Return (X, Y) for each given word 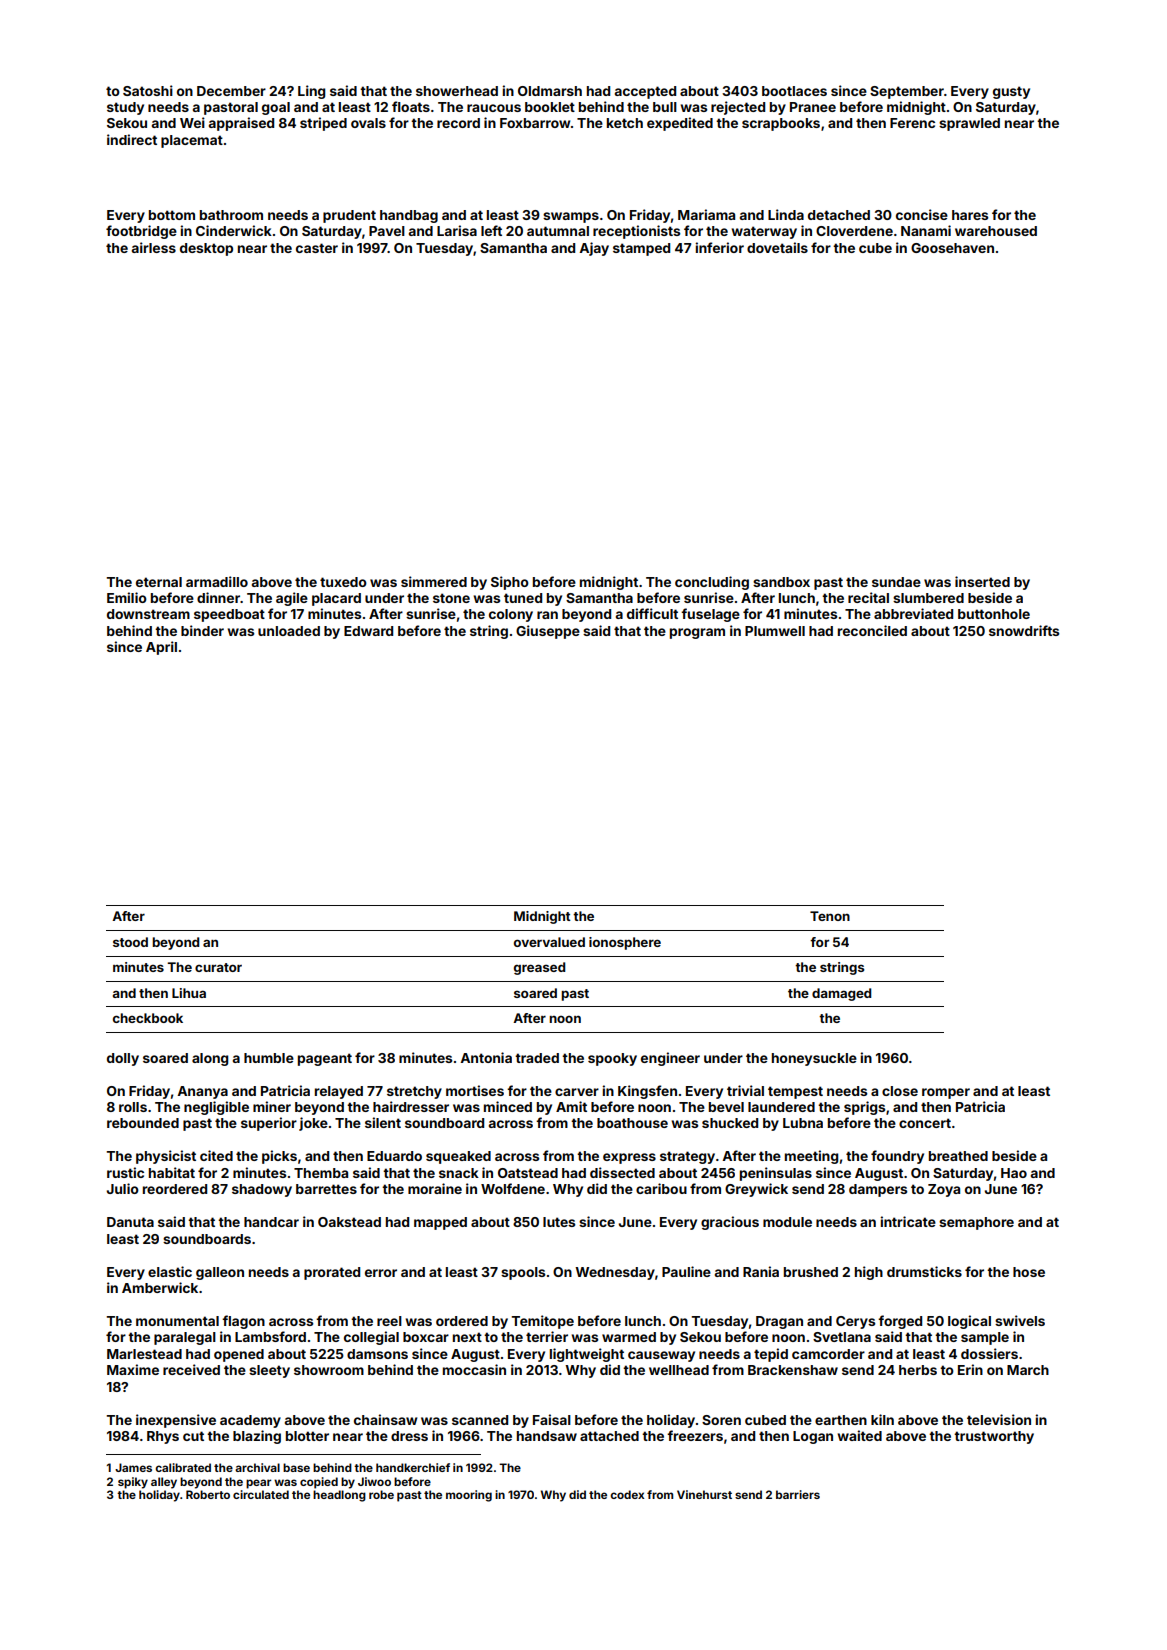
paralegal (185, 1338)
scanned (480, 1420)
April (161, 648)
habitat (172, 1172)
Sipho (510, 583)
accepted (645, 92)
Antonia (486, 1057)
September (907, 92)
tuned (523, 598)
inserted (982, 581)
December (231, 91)
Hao (1014, 1173)
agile (292, 599)
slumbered (928, 598)
